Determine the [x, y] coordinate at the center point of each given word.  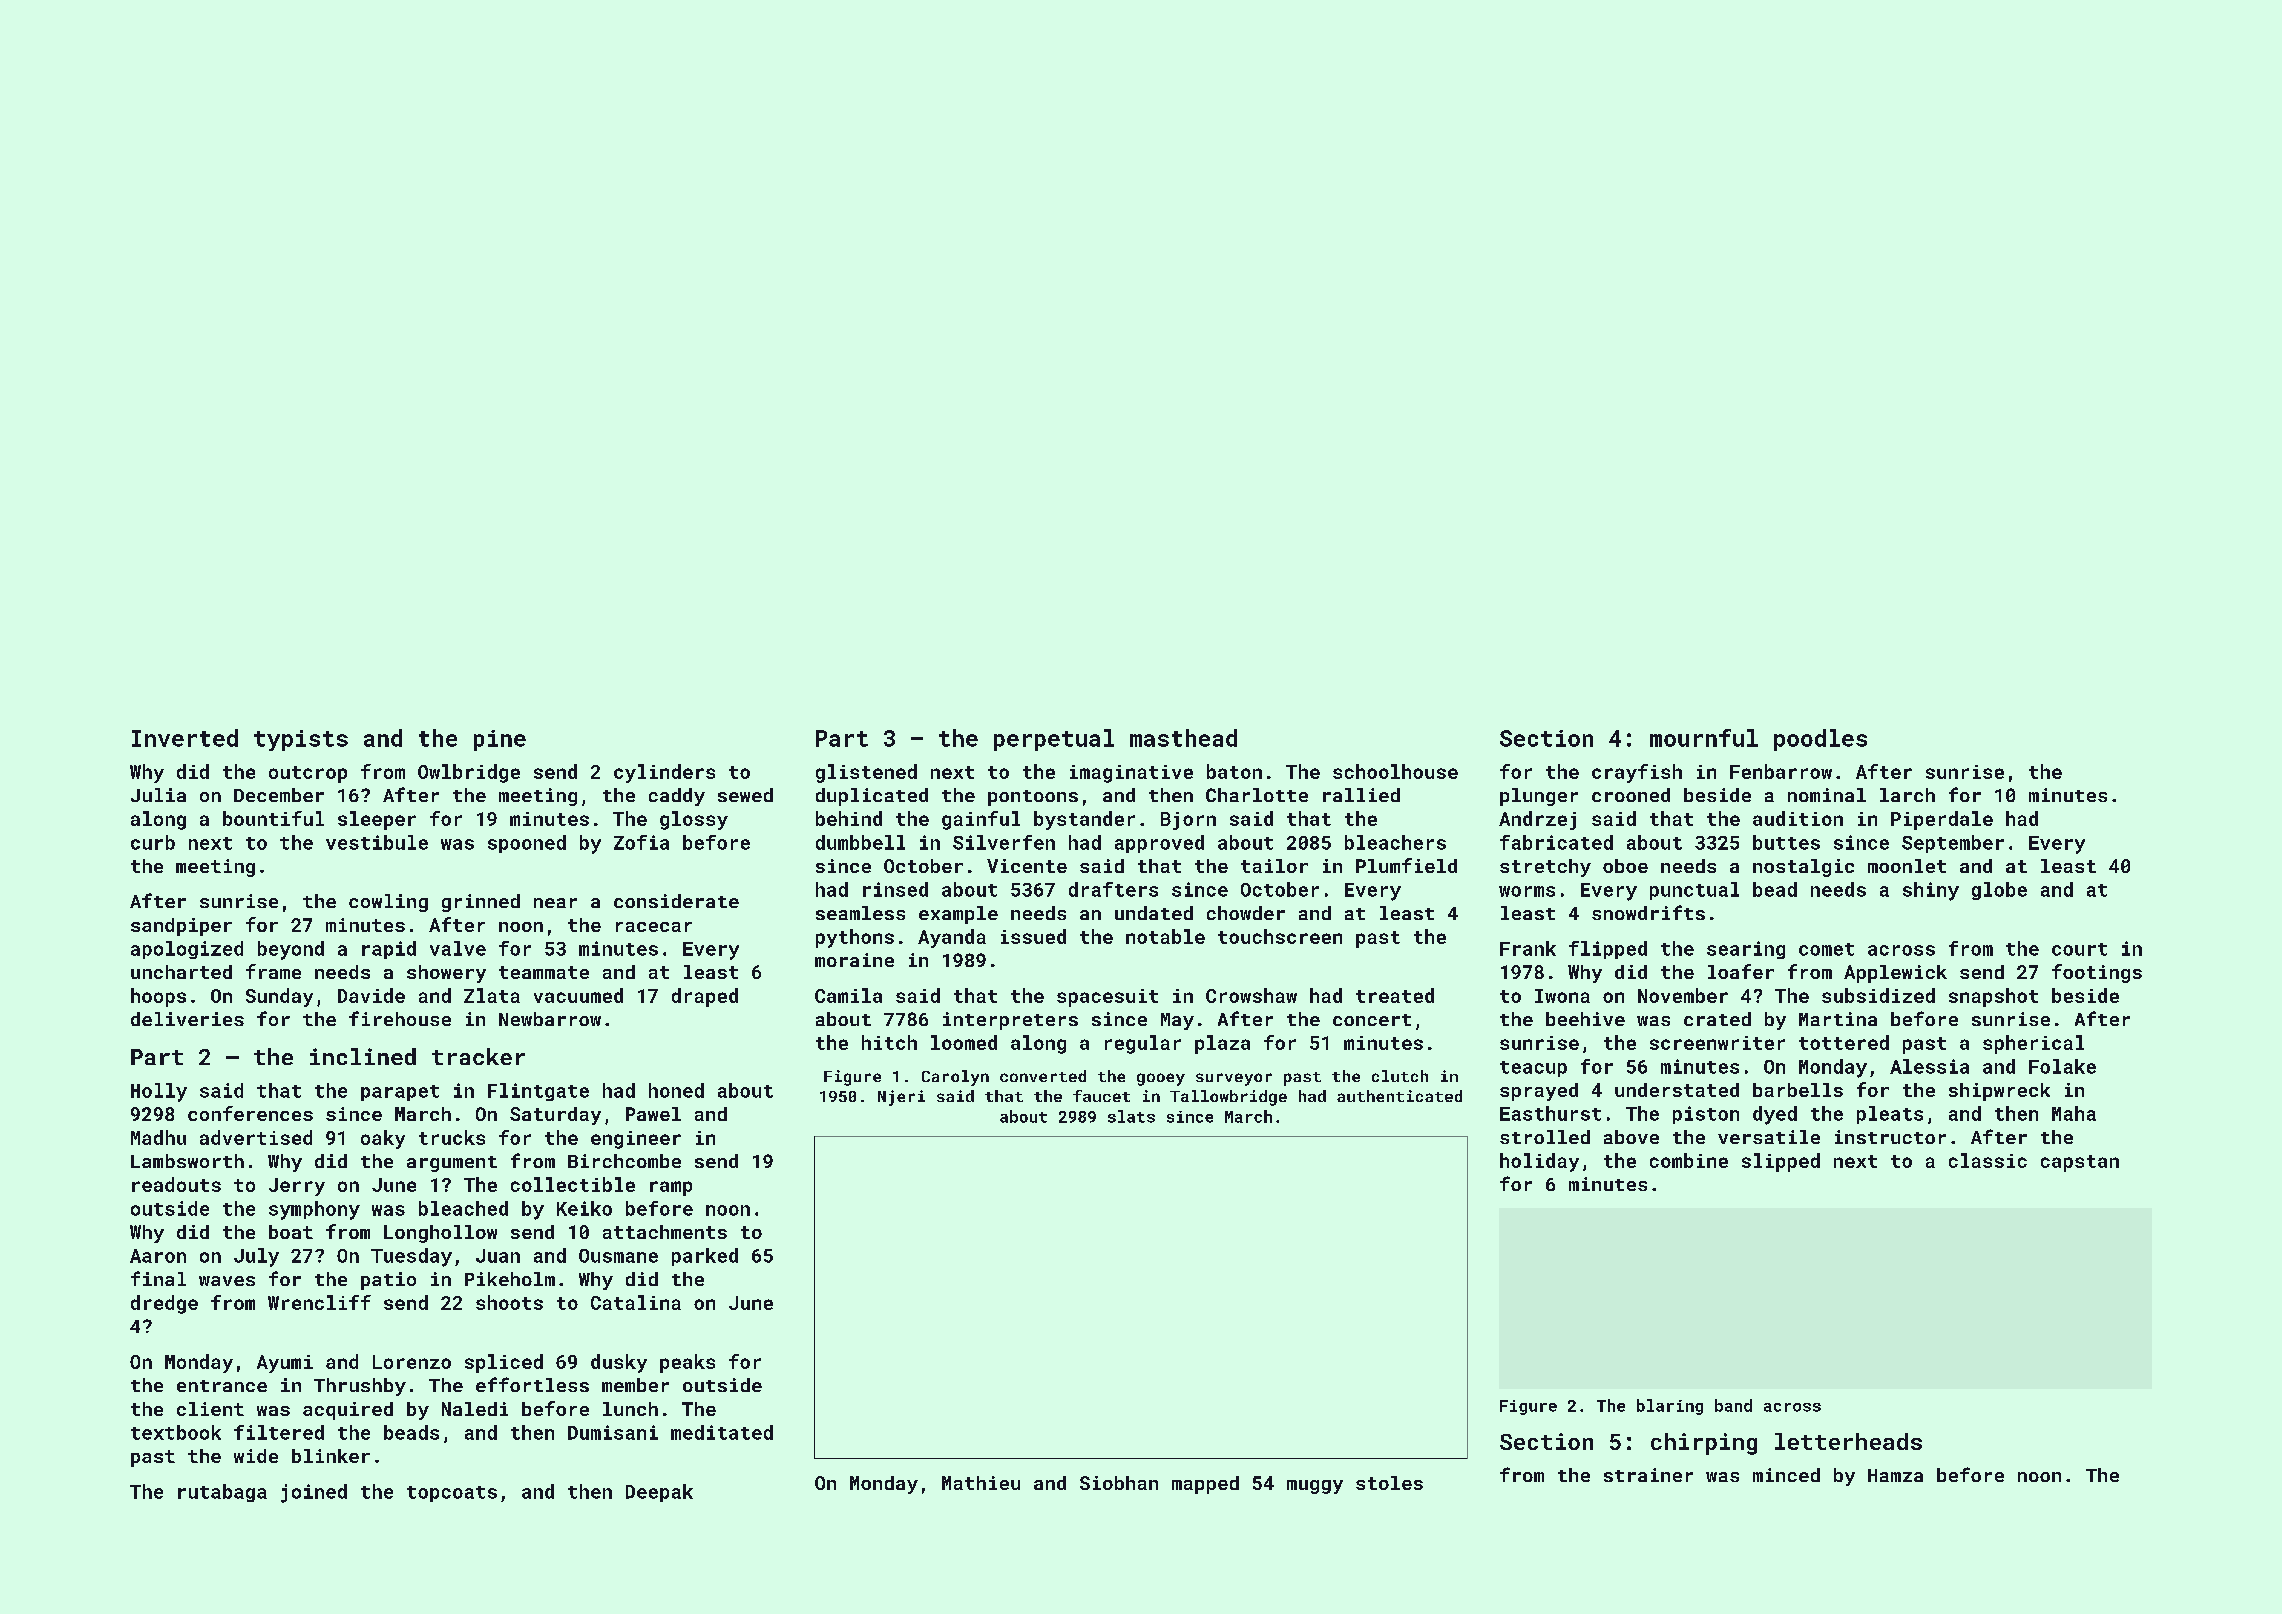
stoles [1389, 1483]
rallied [1361, 795]
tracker [478, 1056]
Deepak [659, 1493]
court [2079, 949]
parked [705, 1257]
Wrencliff [319, 1302]
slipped [1781, 1162]
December [279, 795]
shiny [1931, 891]
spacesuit [1107, 998]
